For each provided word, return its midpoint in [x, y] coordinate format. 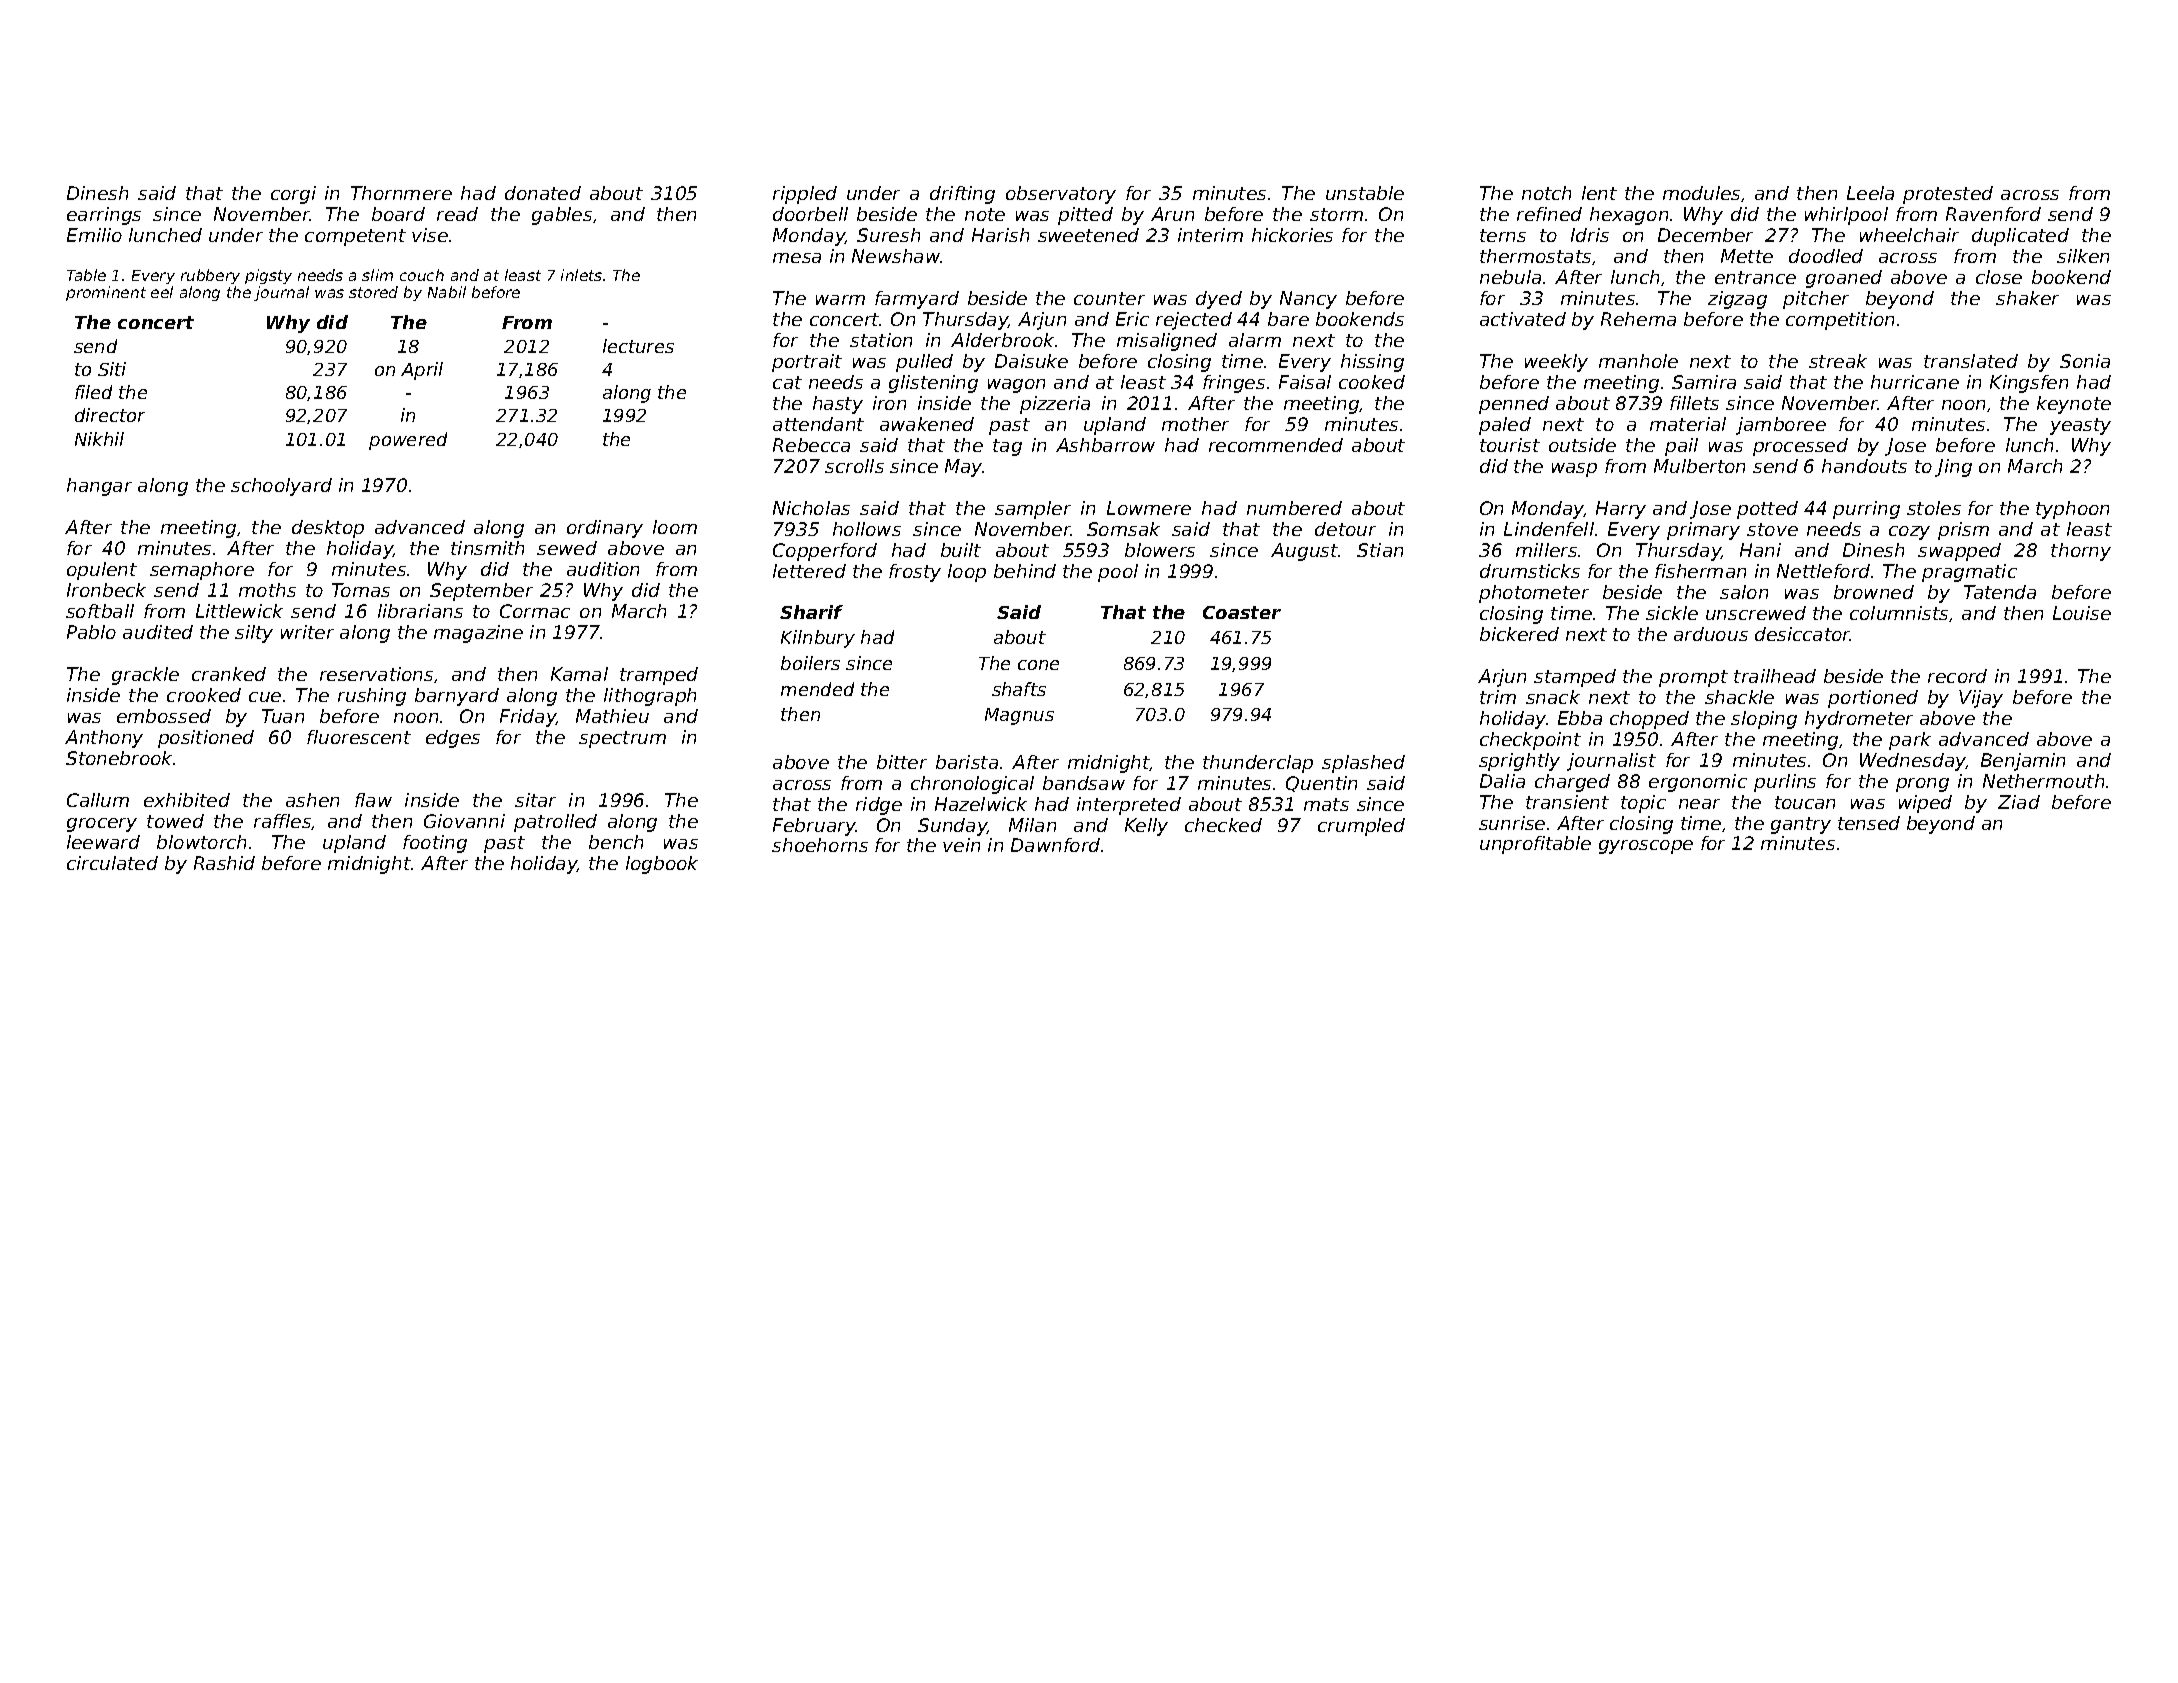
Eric [1132, 319]
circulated [112, 863]
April [422, 371]
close [1999, 277]
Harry [1621, 510]
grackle [145, 676]
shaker [2027, 298]
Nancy [1308, 300]
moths [267, 590]
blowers [1160, 550]
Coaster [1242, 612]
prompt [1693, 678]
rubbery [210, 276]
